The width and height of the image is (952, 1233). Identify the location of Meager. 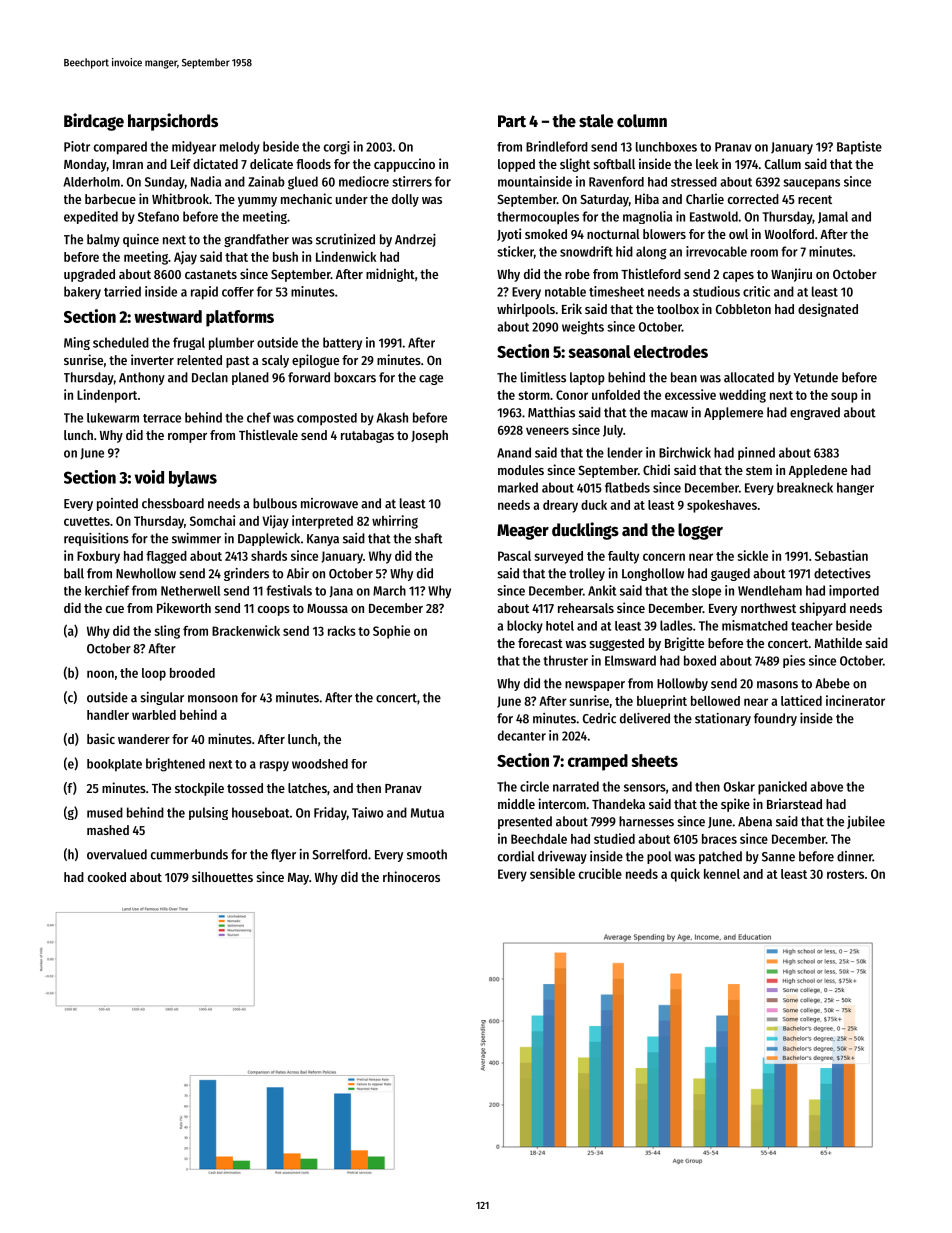
(523, 532).
